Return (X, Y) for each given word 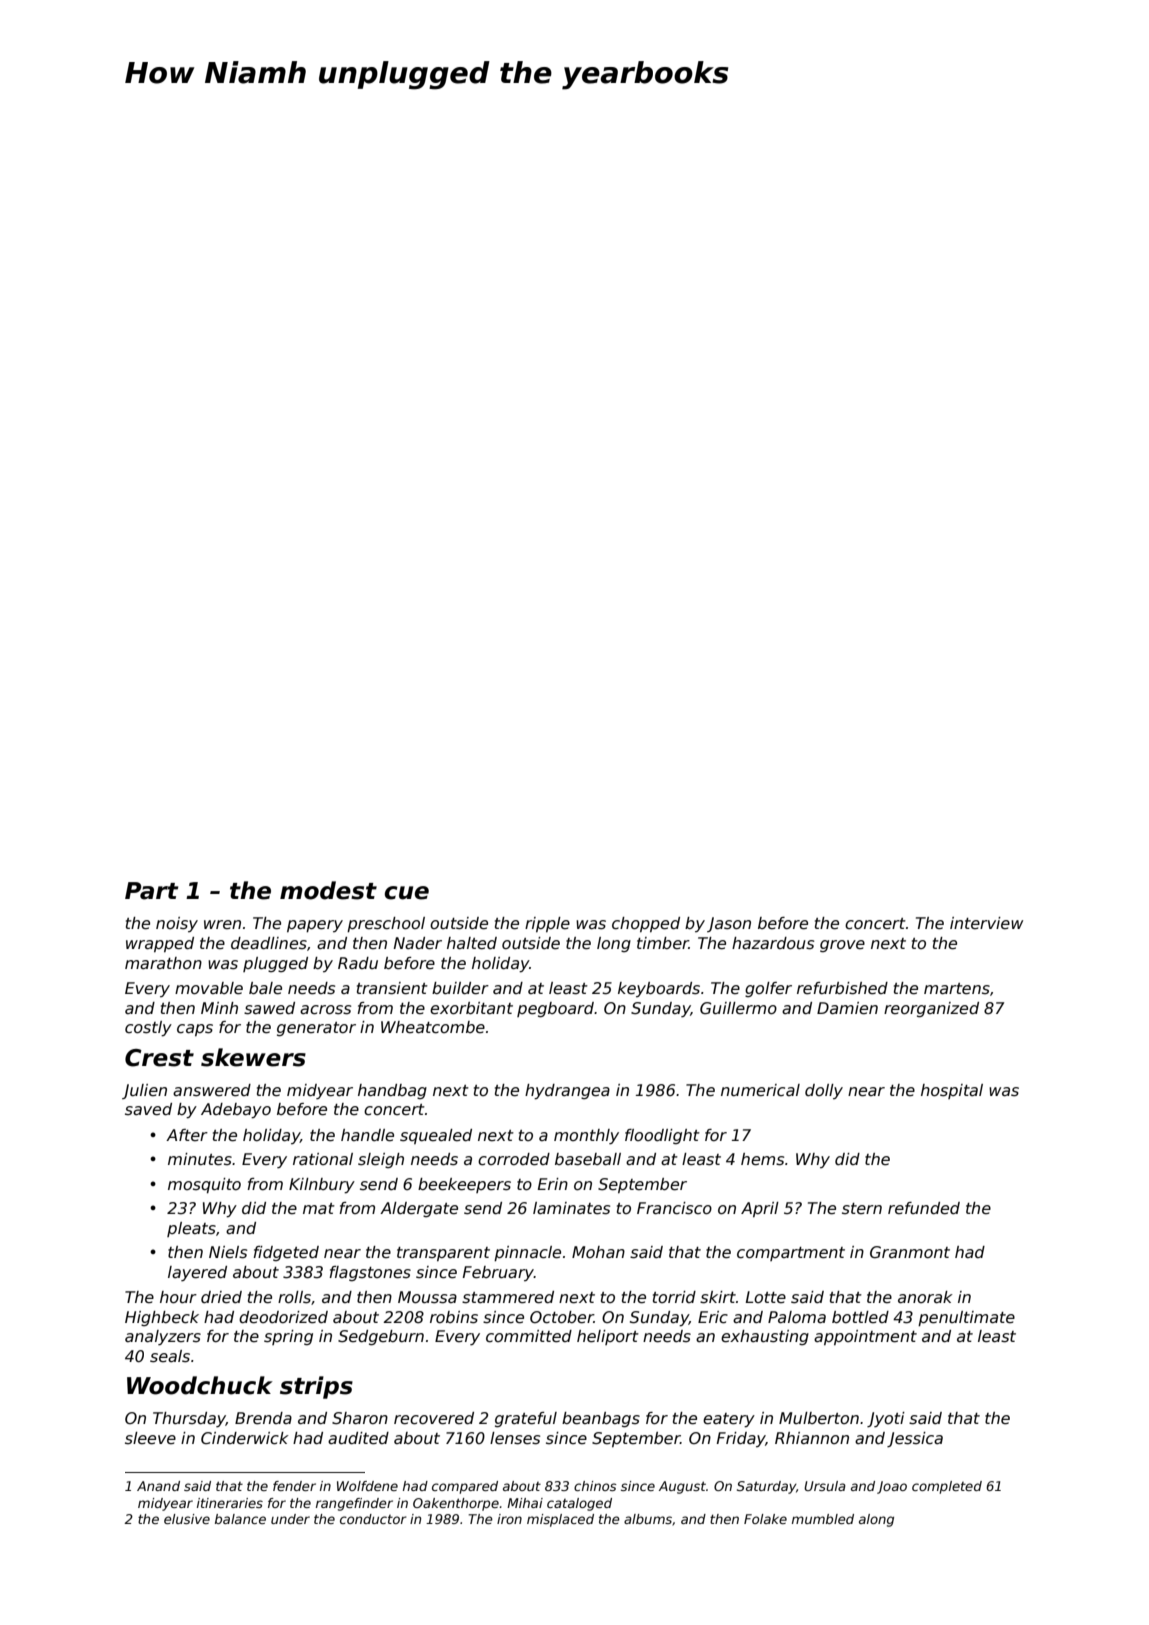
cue (407, 893)
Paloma (797, 1317)
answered (212, 1090)
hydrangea (567, 1092)
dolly (824, 1091)
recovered (434, 1418)
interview (986, 923)
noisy (177, 924)
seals (170, 1356)
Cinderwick (245, 1438)
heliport (608, 1337)
